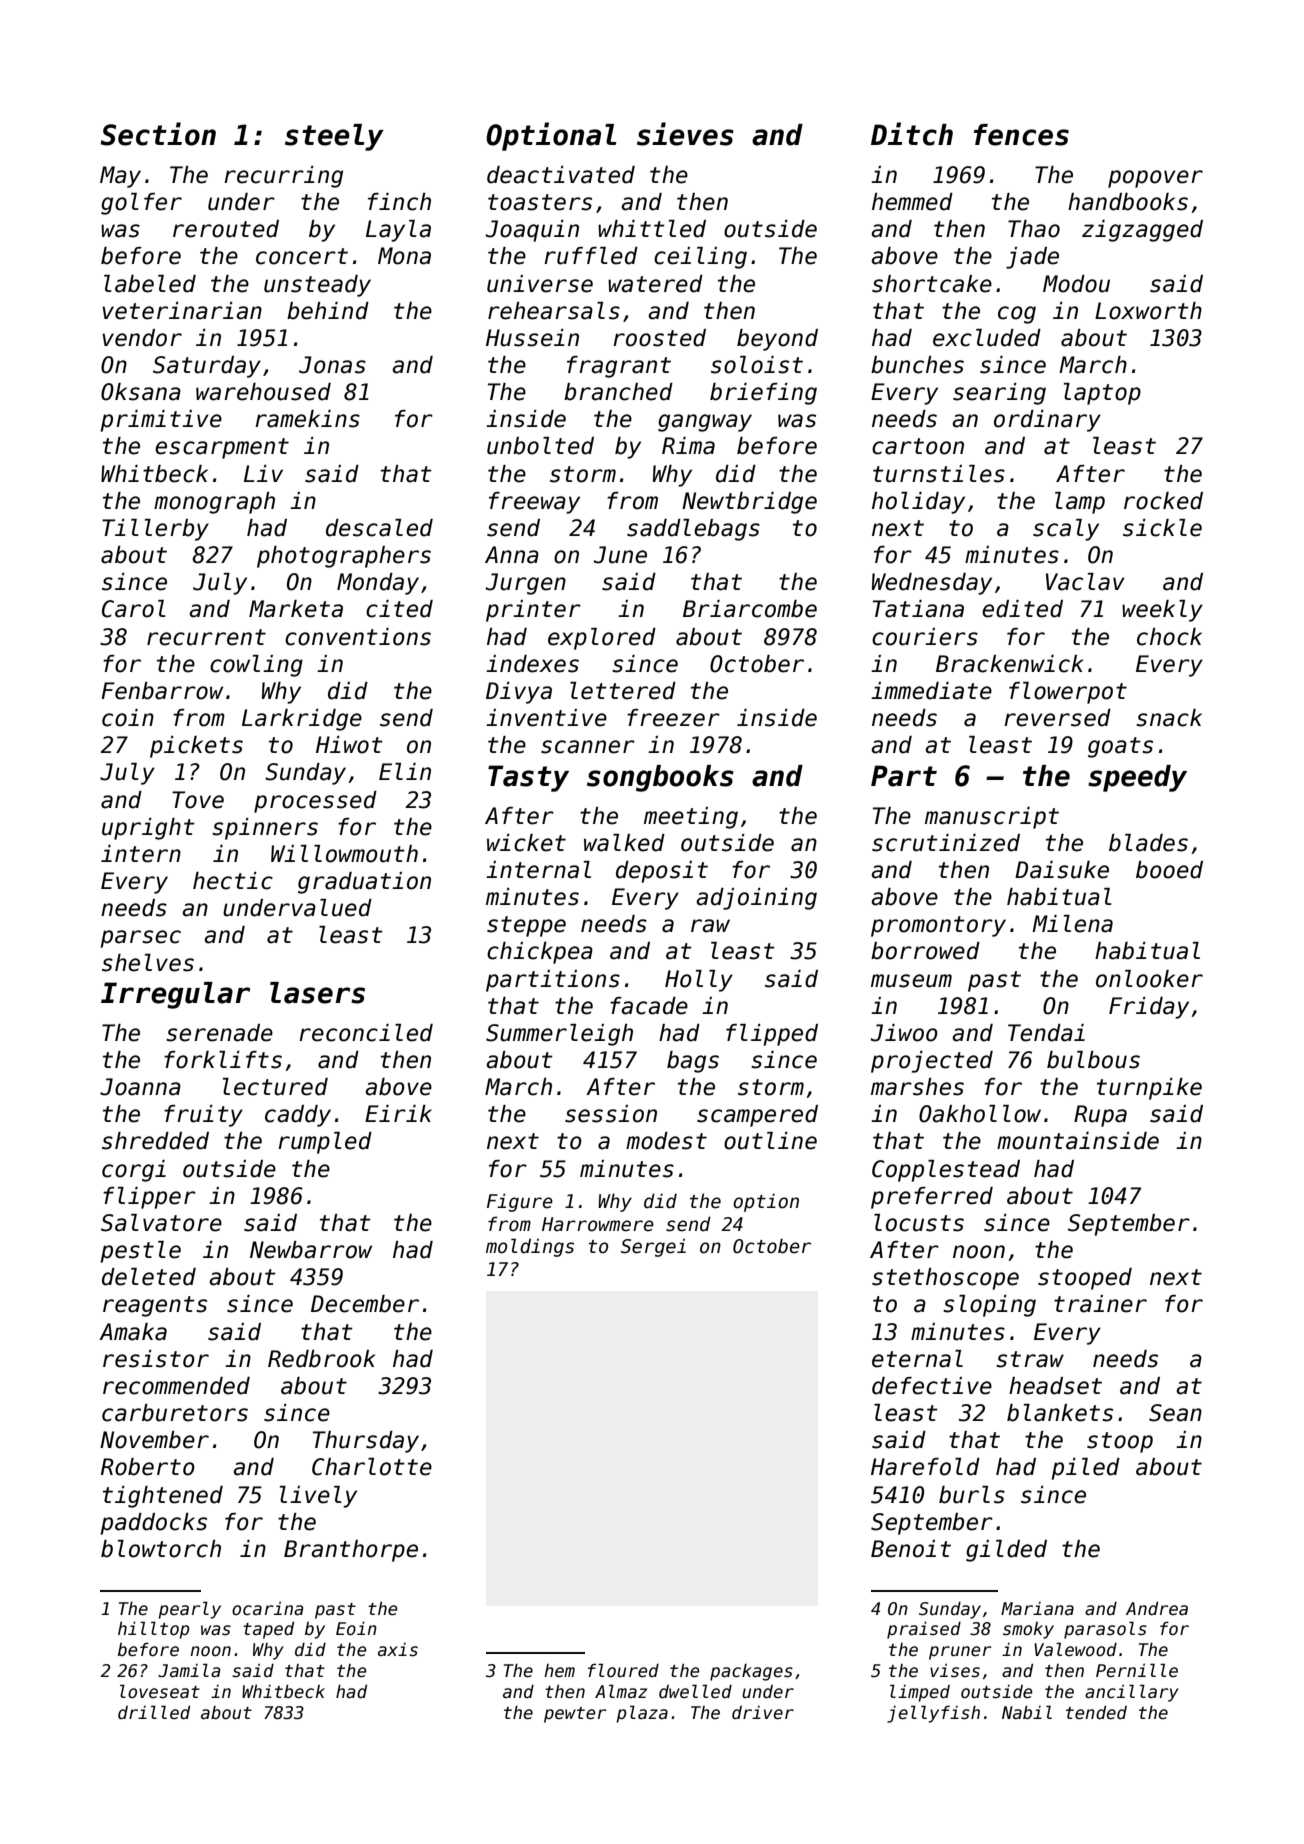 This screenshot has height=1844, width=1304. Describe the element at coordinates (154, 1712) in the screenshot. I see `drilled` at that location.
